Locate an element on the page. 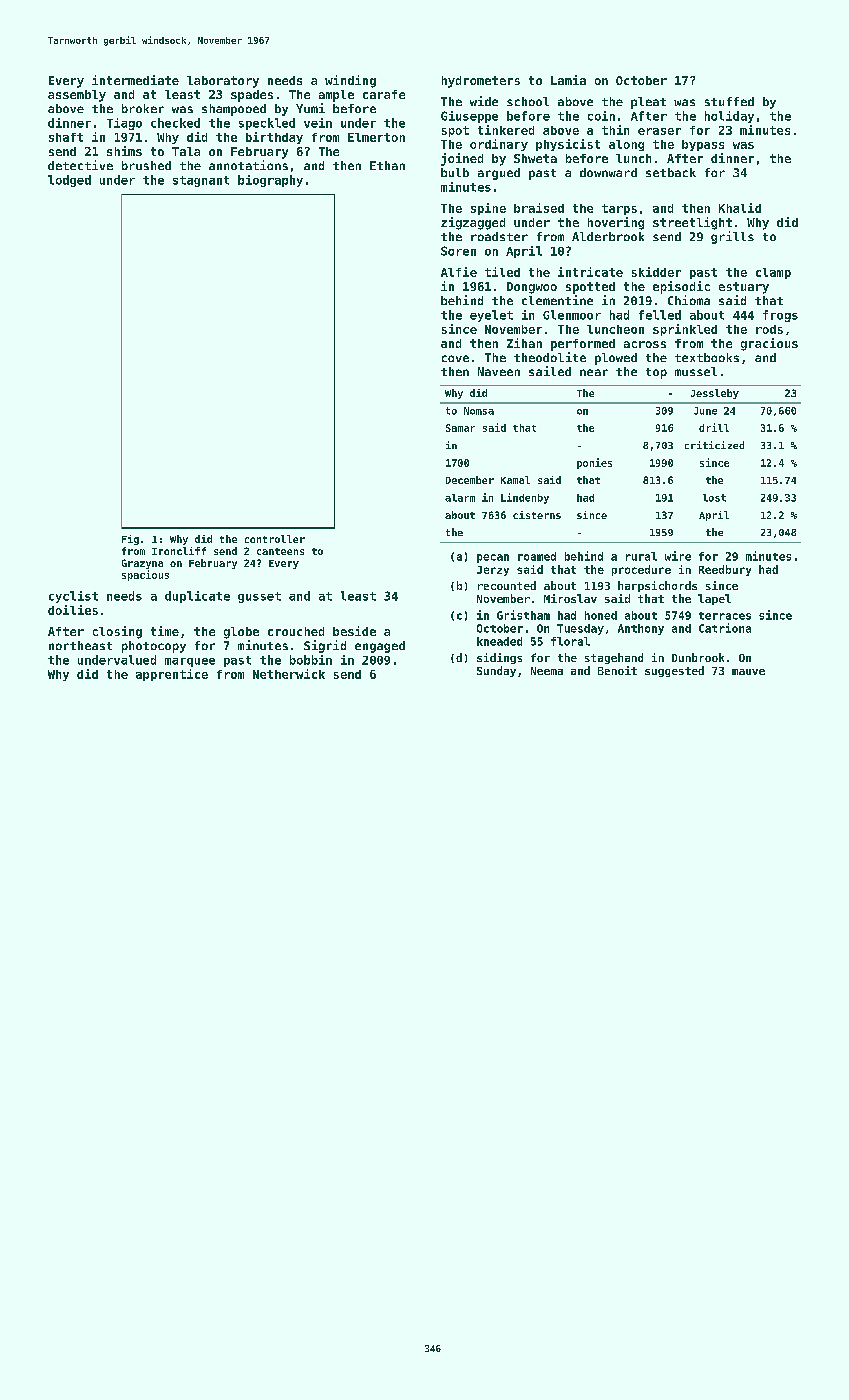 The width and height of the document is (849, 1400). stuffed is located at coordinates (729, 101).
